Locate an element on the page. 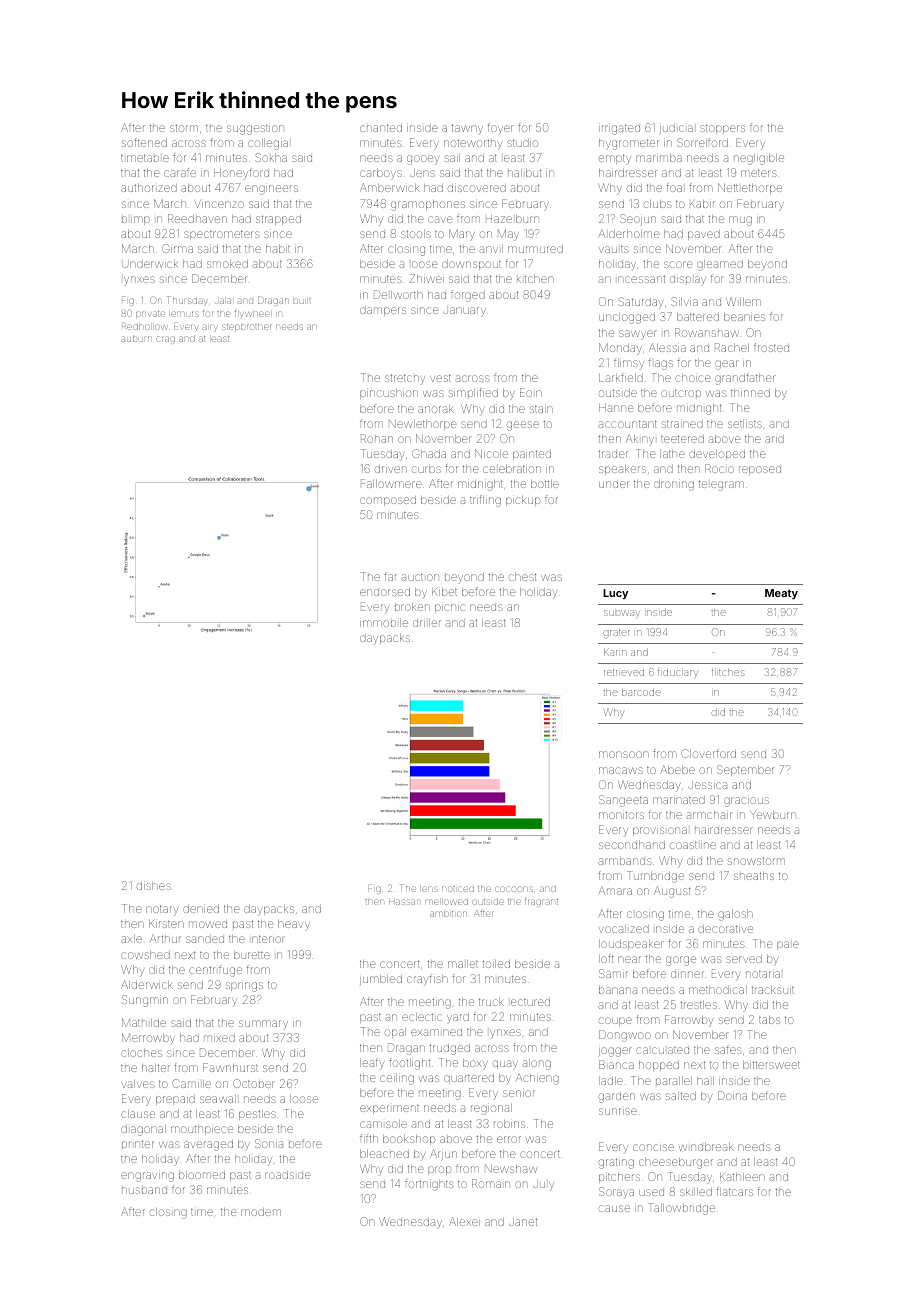 This image has height=1308, width=924. suggestion is located at coordinates (255, 130).
